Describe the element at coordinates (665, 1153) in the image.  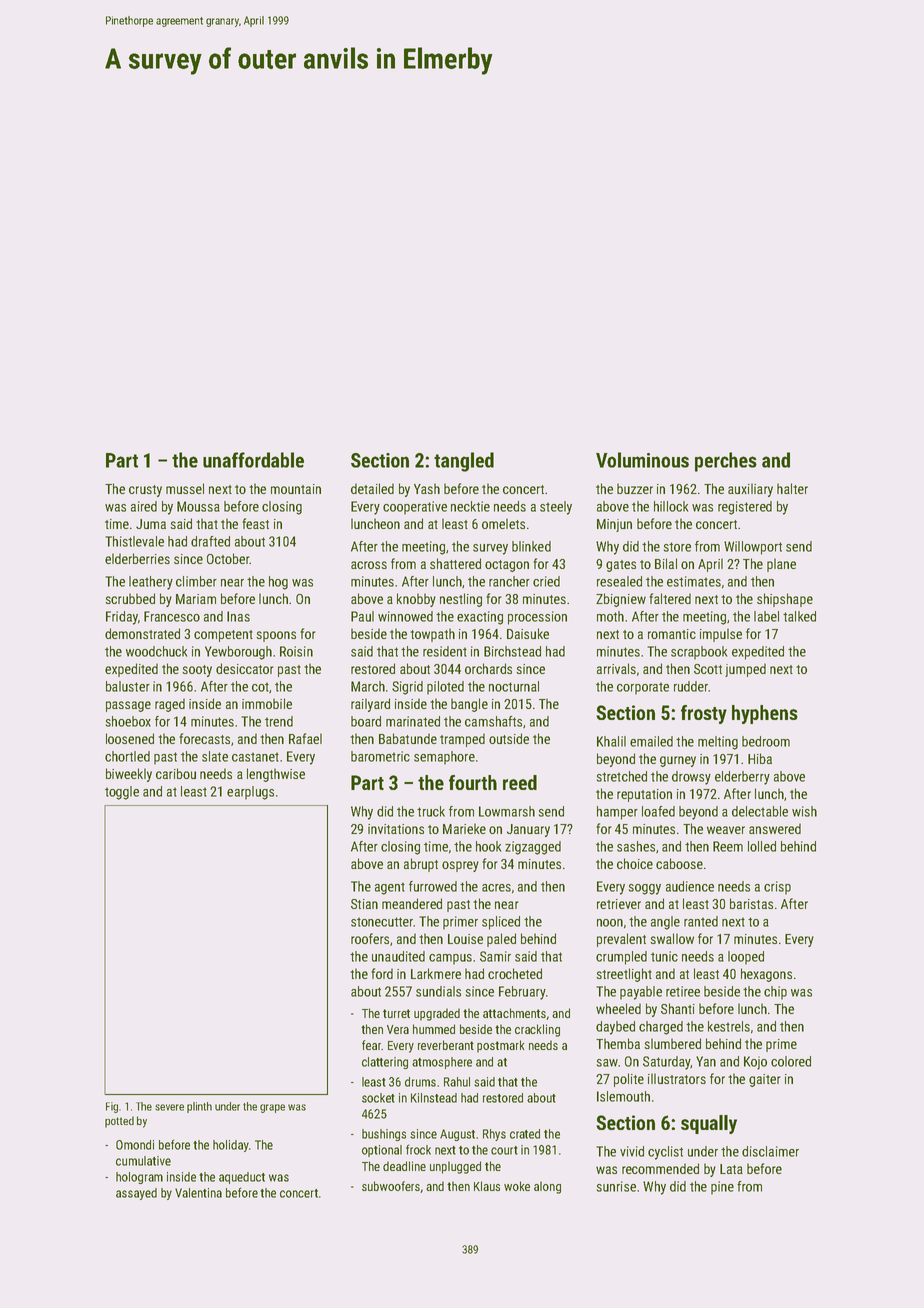
I see `cyclist` at that location.
